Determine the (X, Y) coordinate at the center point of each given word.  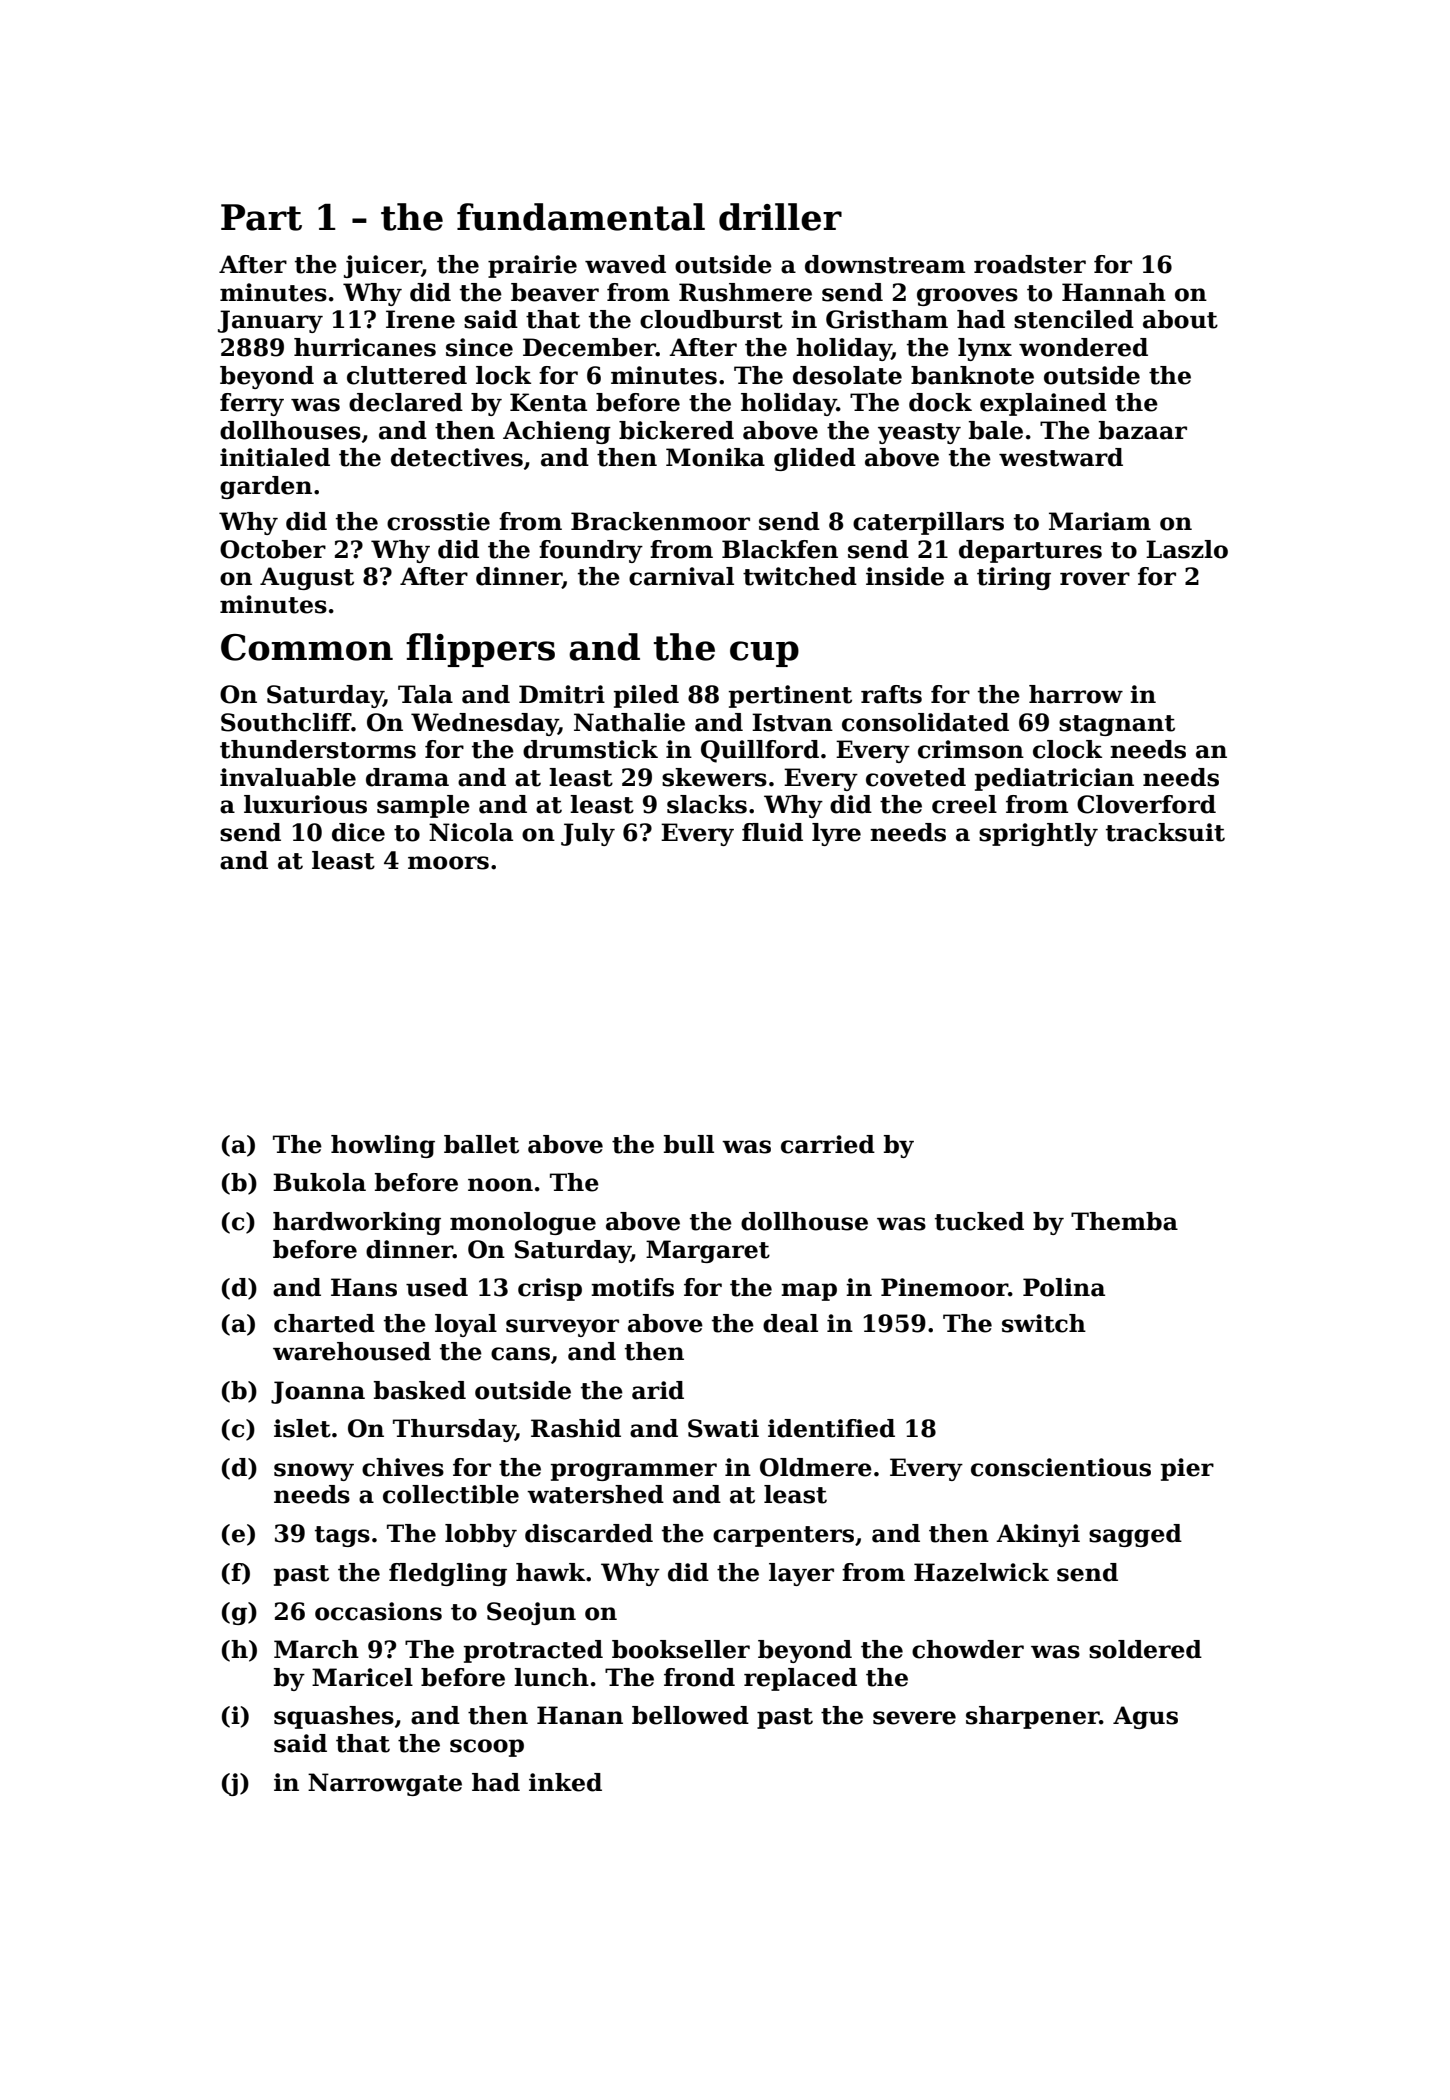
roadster (1030, 264)
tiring (1014, 578)
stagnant (1117, 725)
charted (324, 1323)
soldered (1145, 1649)
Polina (1064, 1287)
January (270, 321)
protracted (533, 1651)
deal (790, 1323)
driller (780, 217)
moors (448, 863)
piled (646, 696)
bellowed (690, 1715)
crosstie (438, 521)
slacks (707, 804)
